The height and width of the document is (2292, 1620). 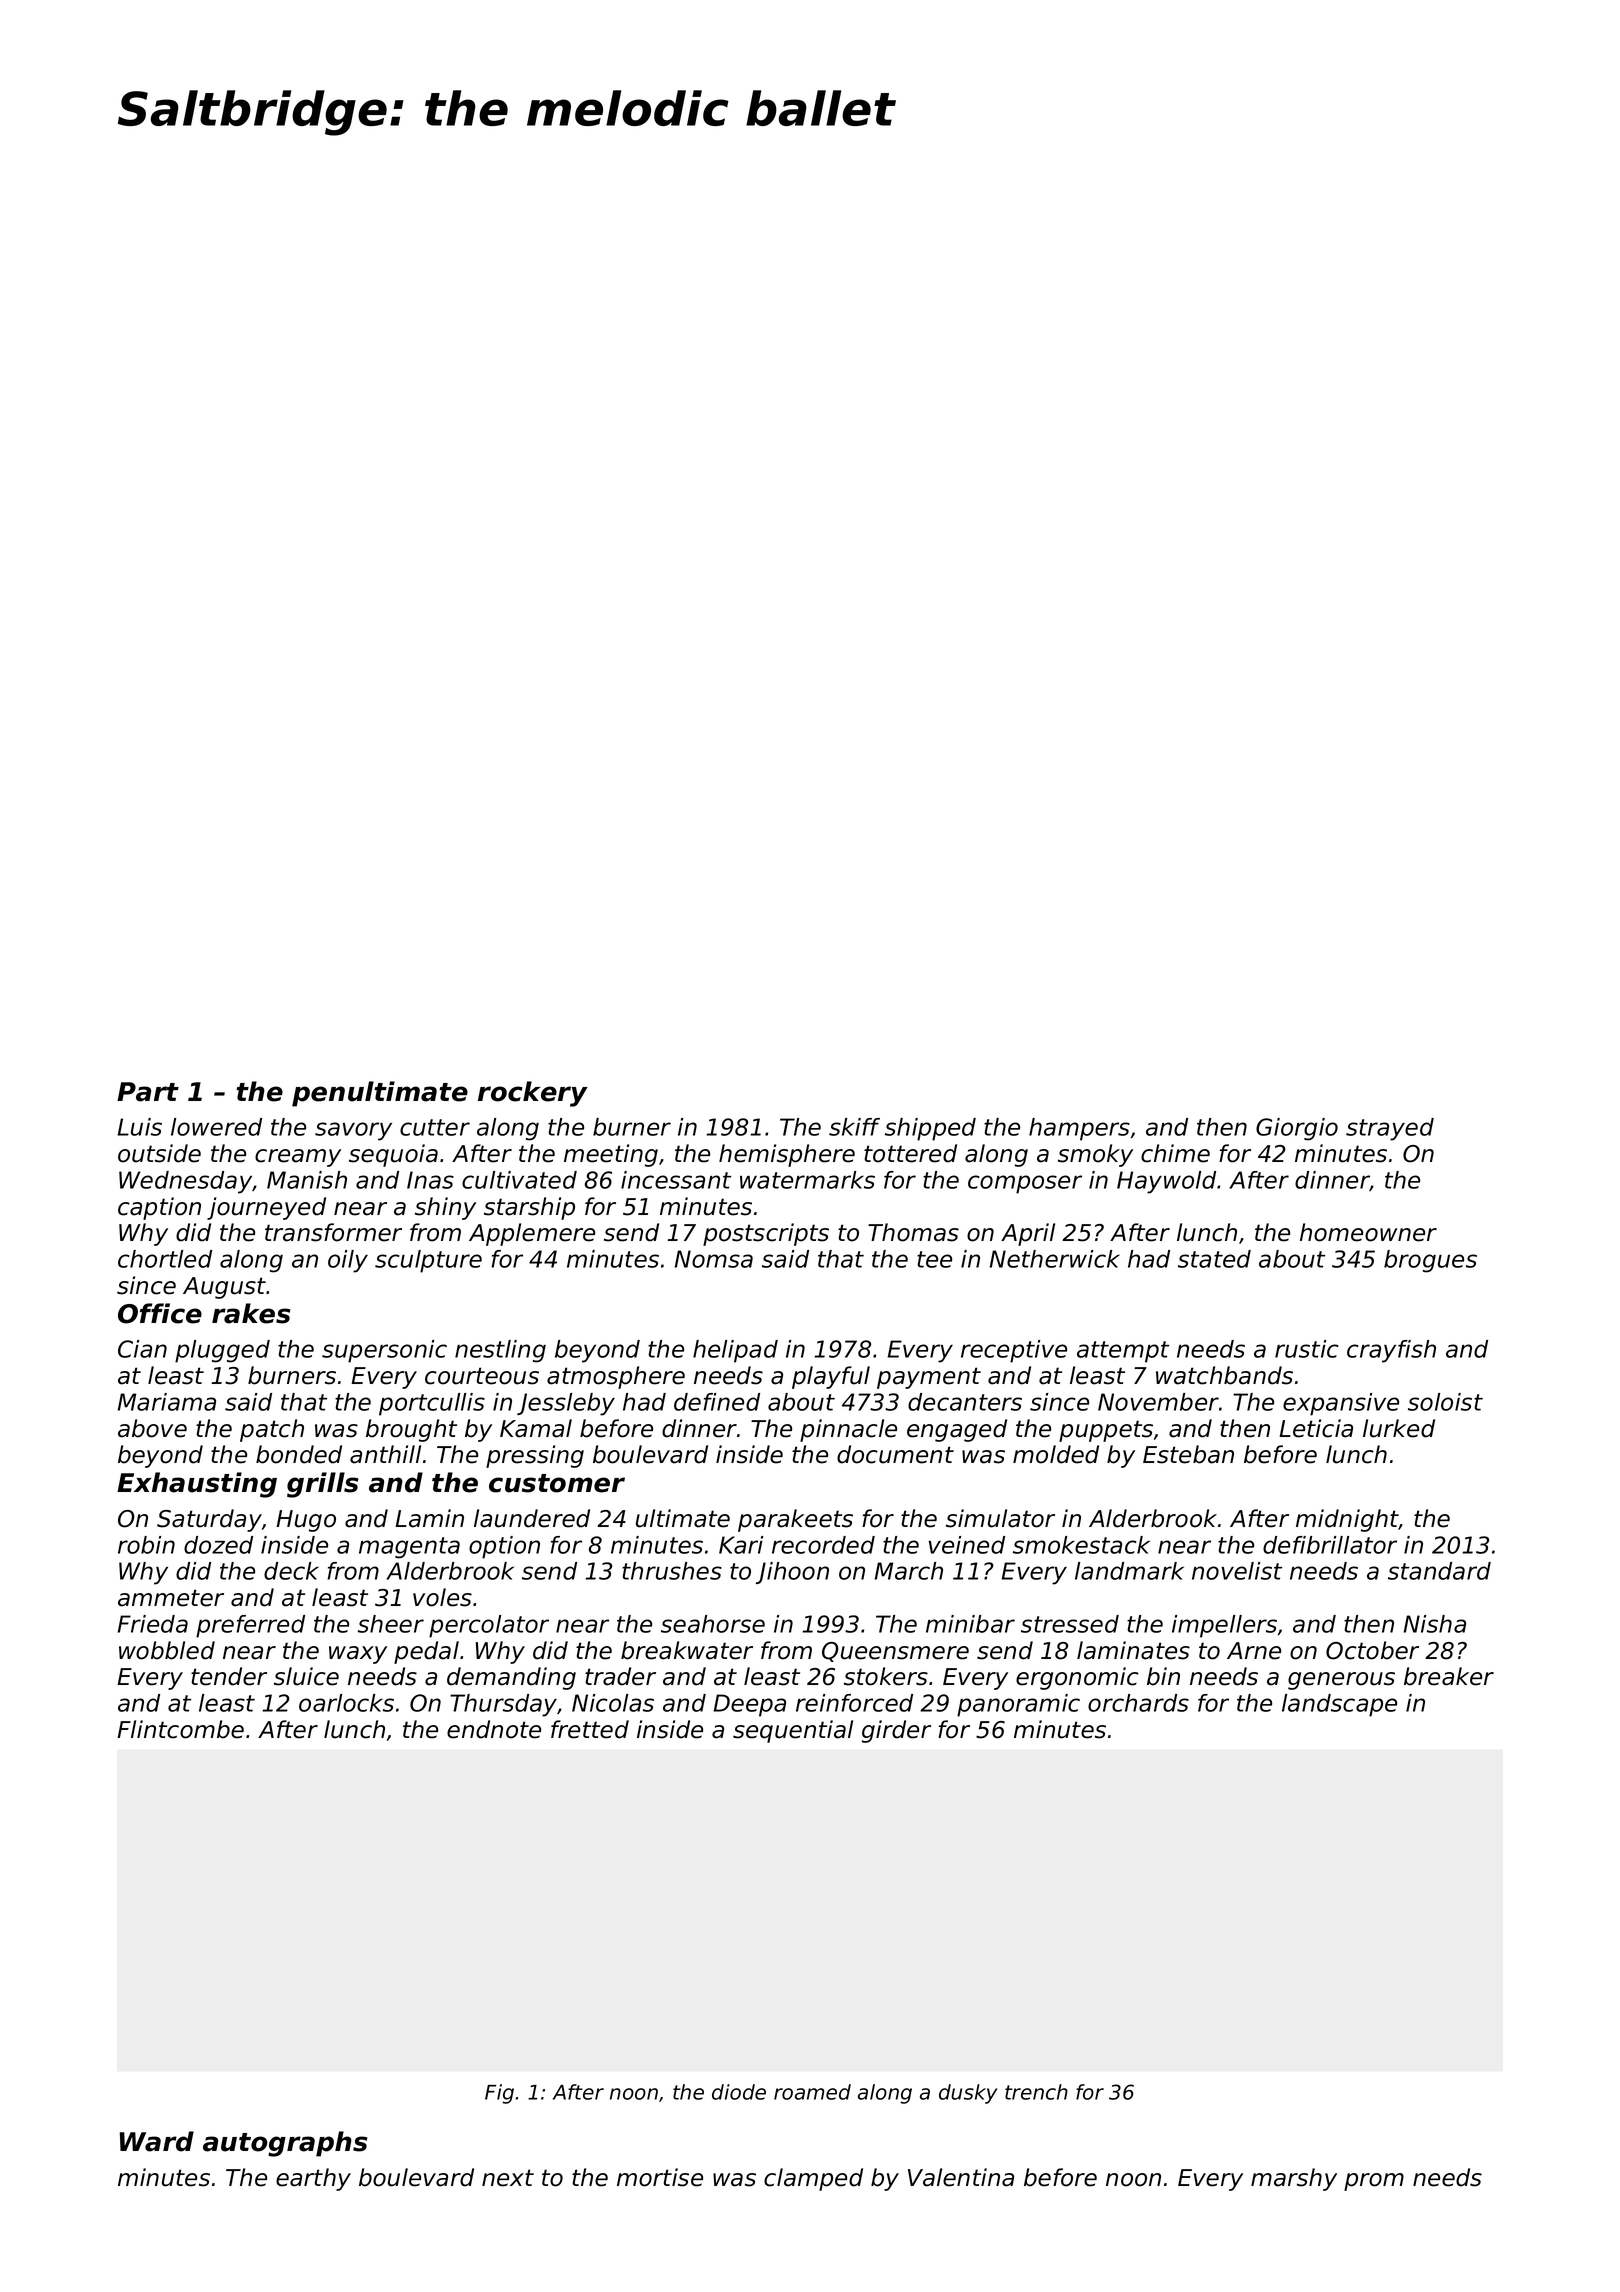 What do you see at coordinates (508, 2178) in the document?
I see `next` at bounding box center [508, 2178].
